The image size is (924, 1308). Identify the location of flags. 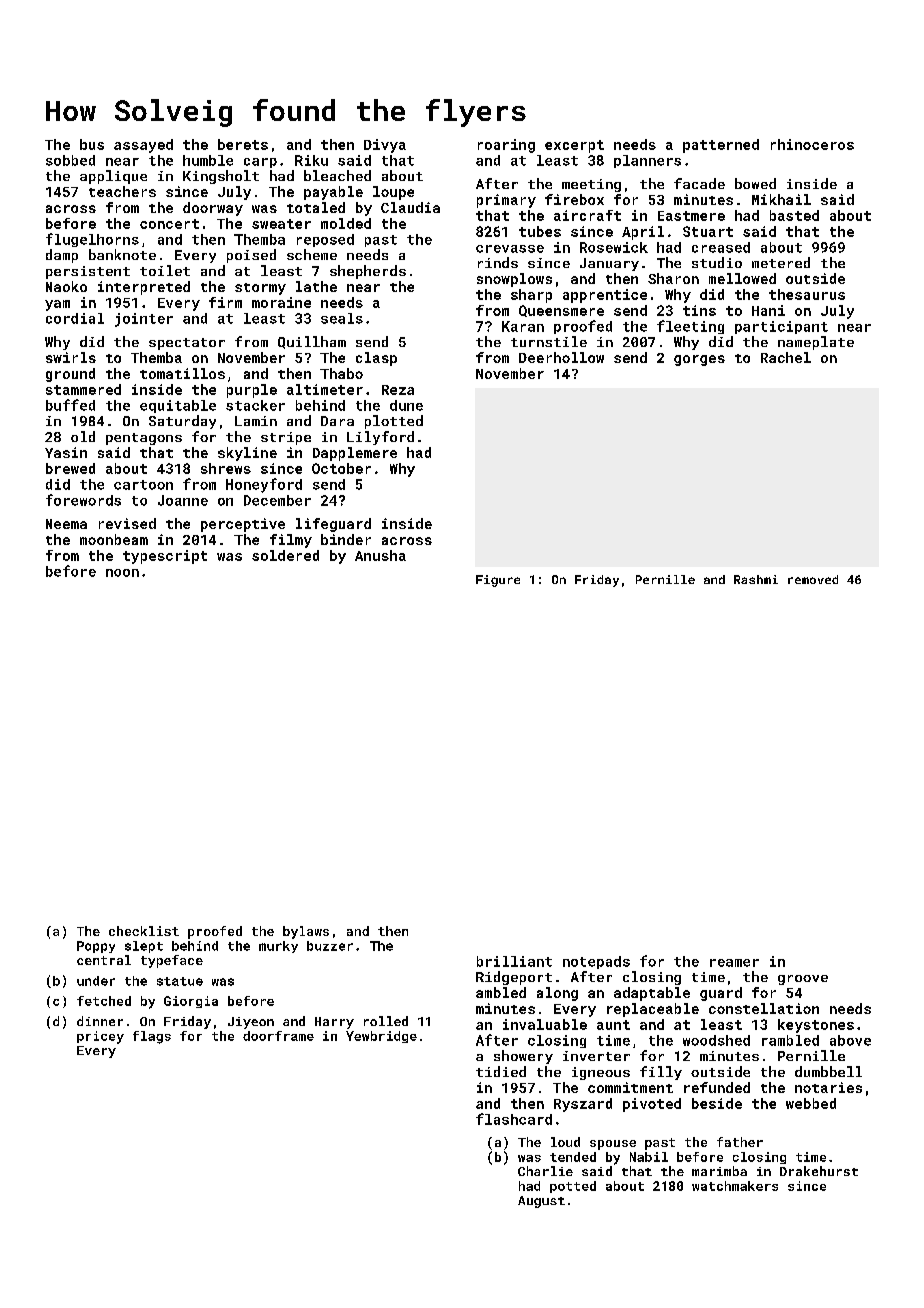
(152, 1037).
